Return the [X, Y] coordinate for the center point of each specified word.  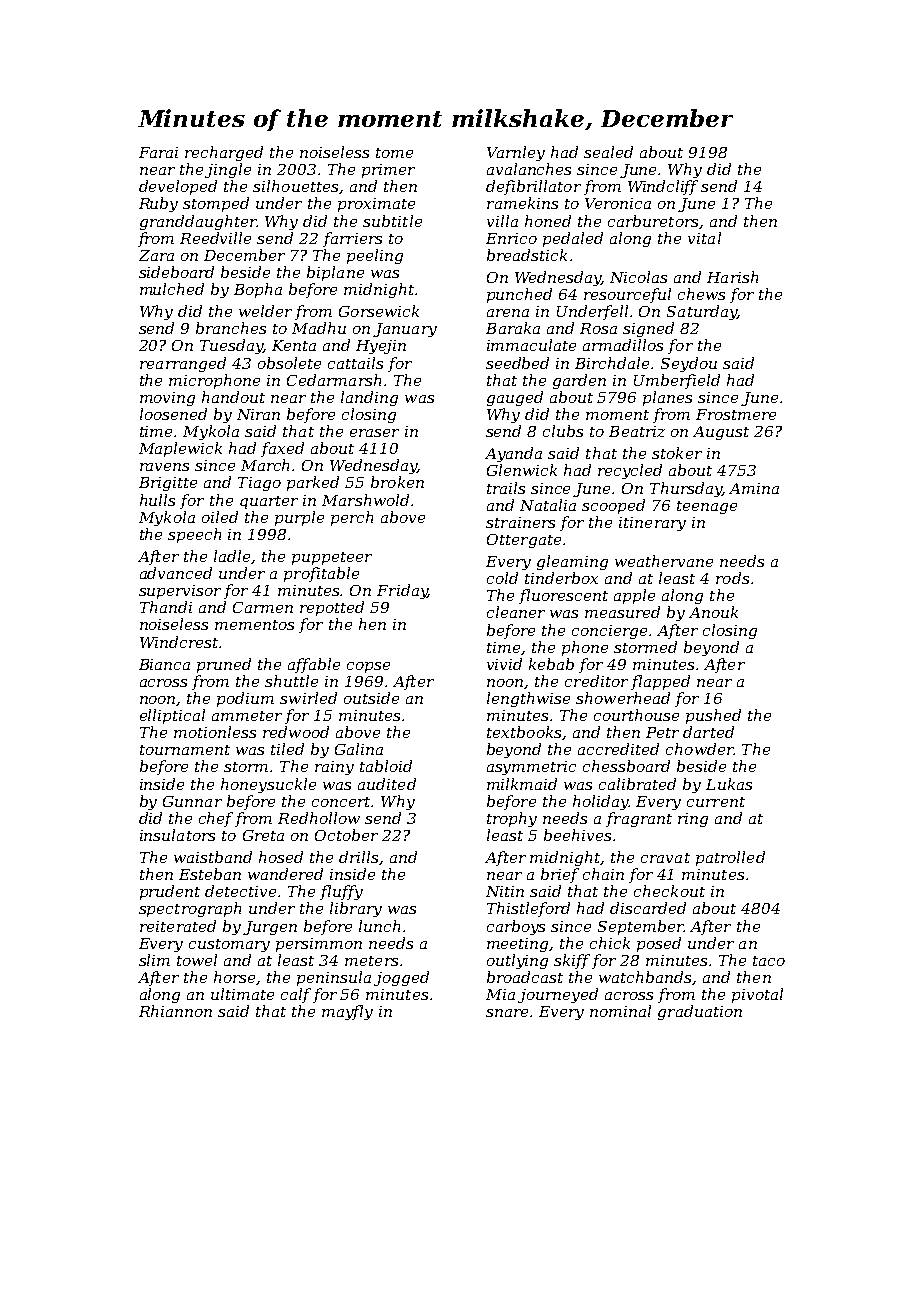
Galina [359, 749]
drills [358, 857]
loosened [173, 414]
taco [769, 961]
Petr [662, 732]
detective [240, 891]
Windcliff [663, 187]
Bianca [164, 664]
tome [394, 153]
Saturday [702, 312]
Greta [263, 835]
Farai [158, 152]
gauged [515, 398]
